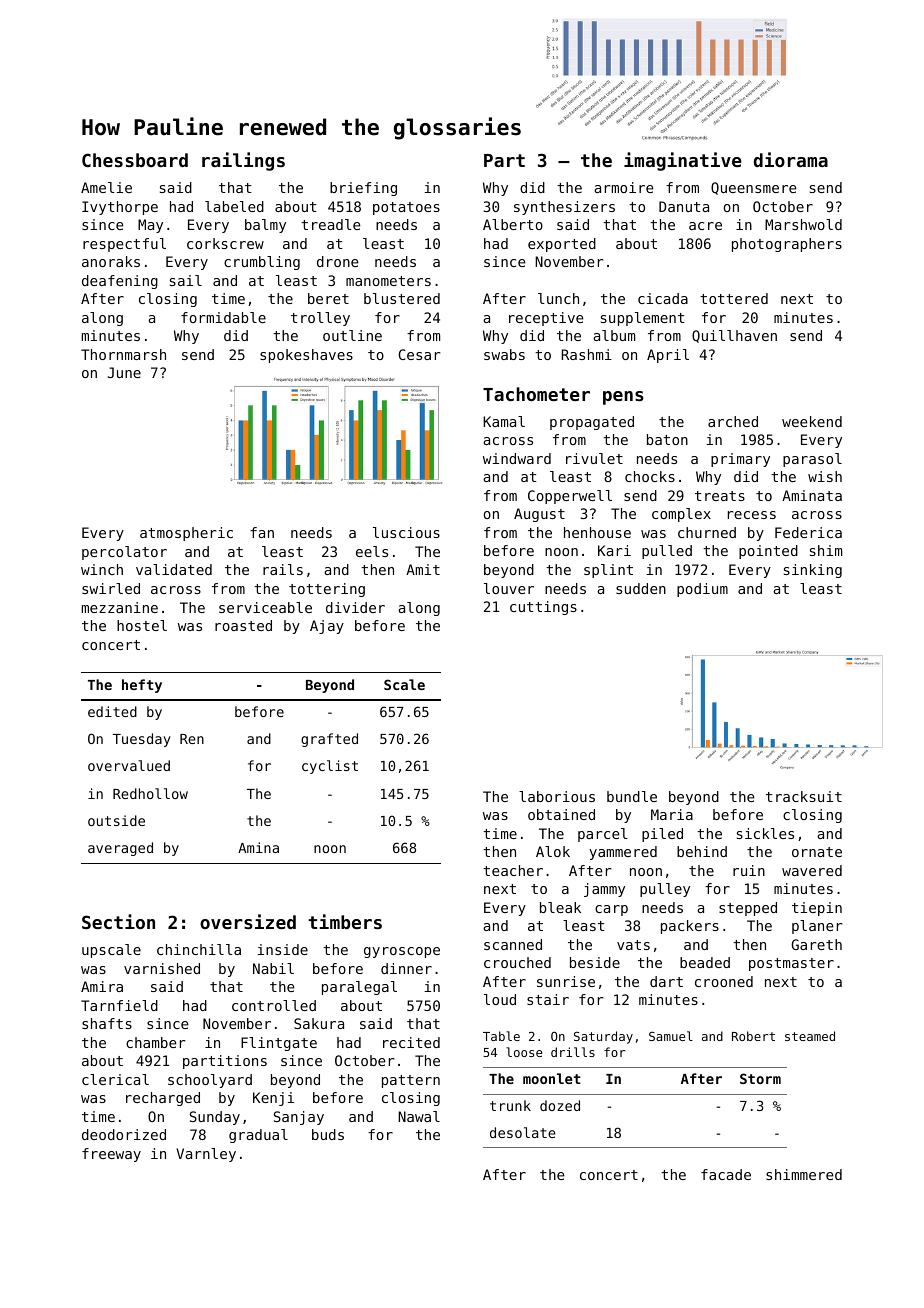 Image resolution: width=924 pixels, height=1308 pixels. I want to click on Federica, so click(808, 532).
